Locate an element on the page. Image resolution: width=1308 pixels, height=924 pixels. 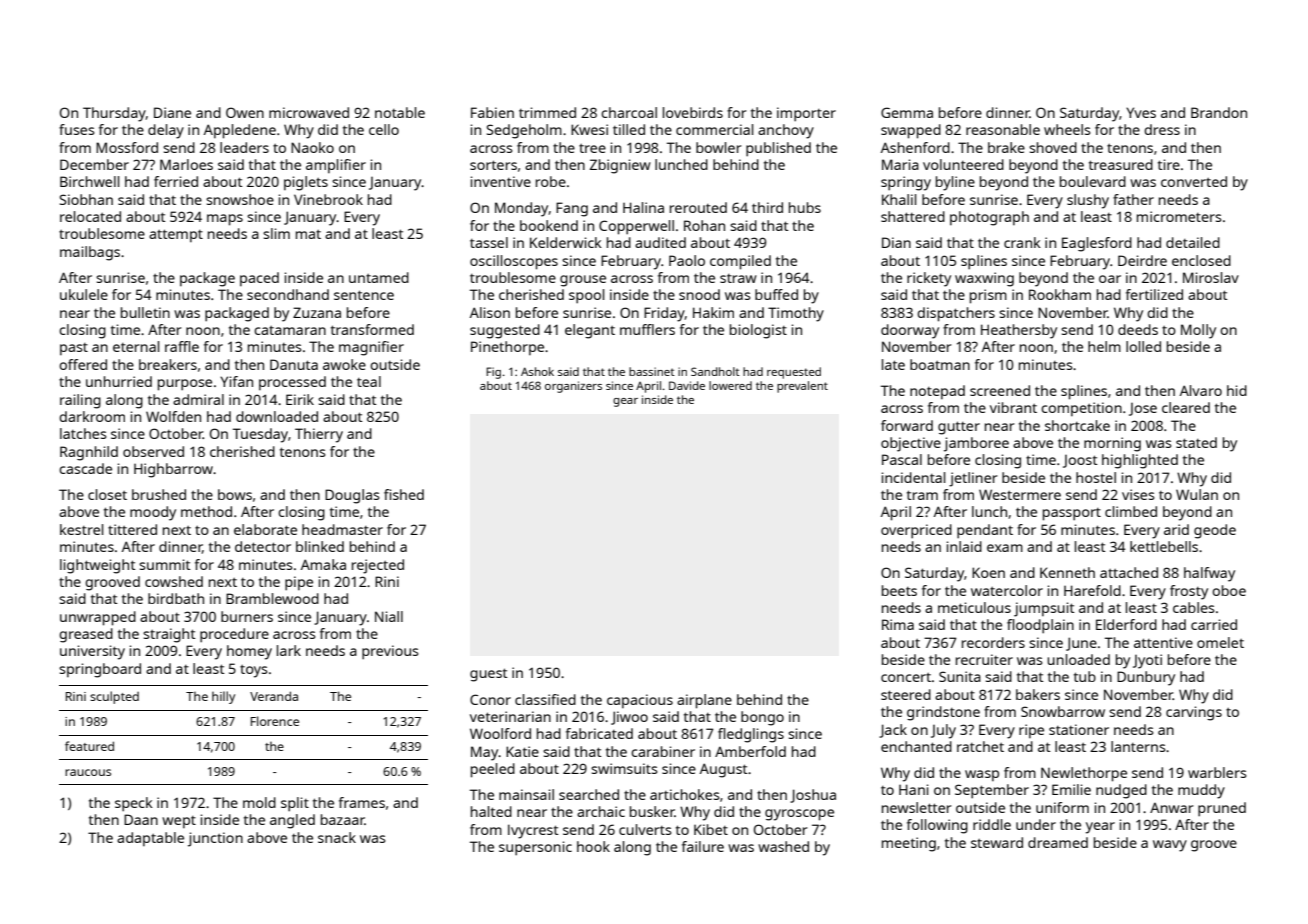
hid is located at coordinates (1237, 390).
